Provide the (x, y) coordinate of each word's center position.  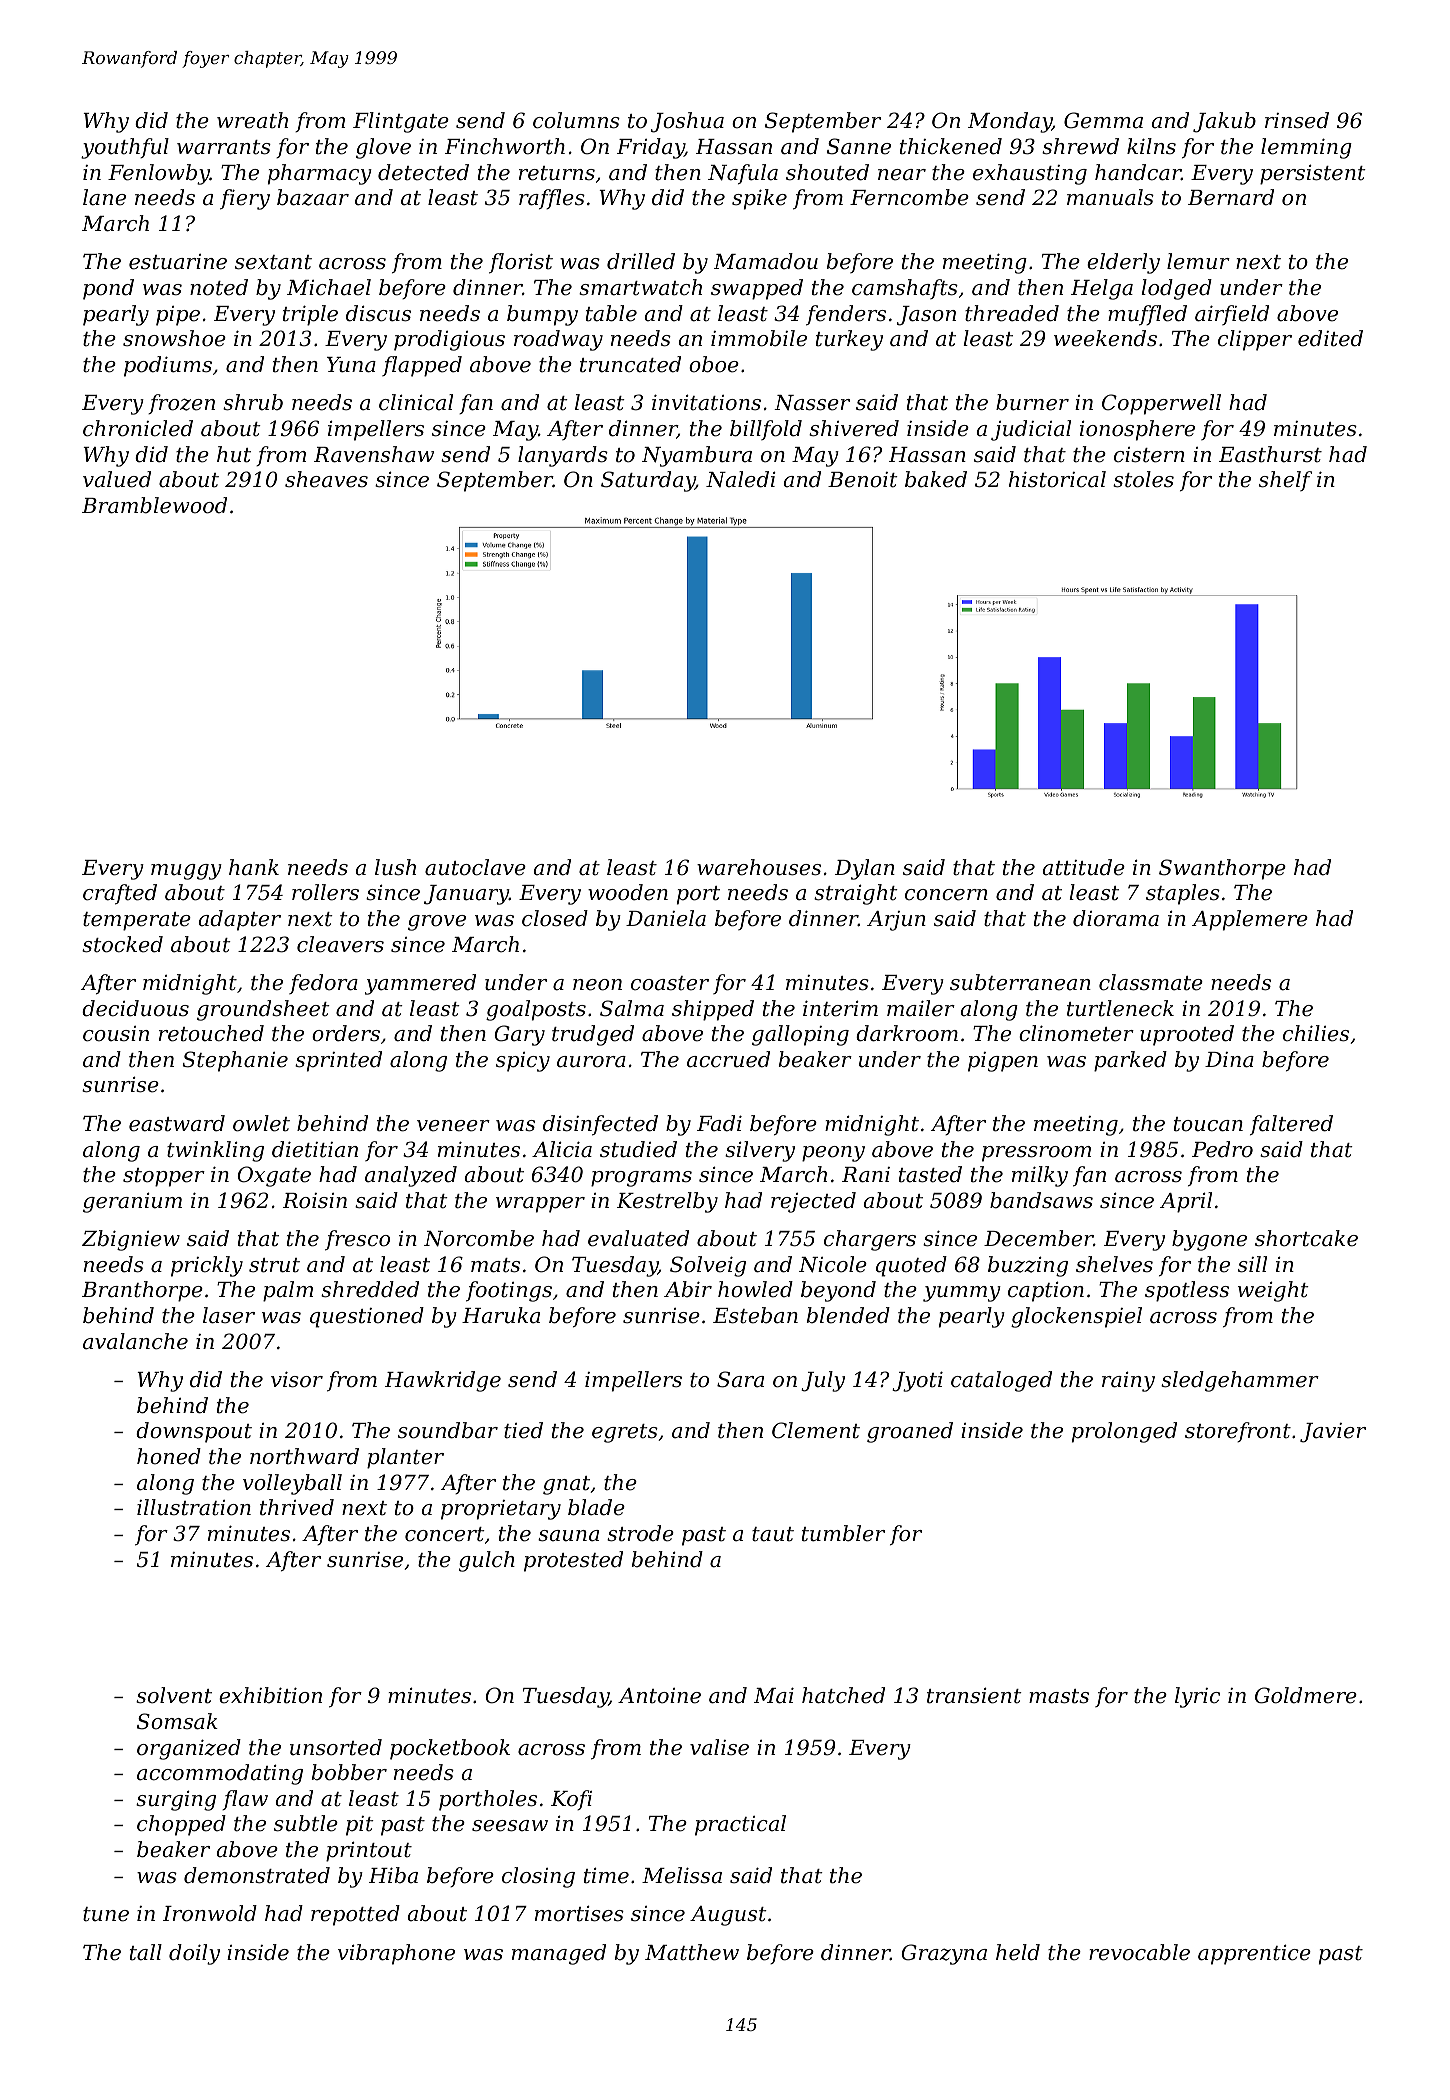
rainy (1128, 1381)
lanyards (563, 456)
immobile (759, 338)
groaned (910, 1432)
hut (234, 454)
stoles (1143, 479)
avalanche (135, 1341)
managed (559, 1954)
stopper (164, 1177)
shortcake (1306, 1238)
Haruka (501, 1315)
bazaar (313, 197)
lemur (1198, 261)
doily (194, 1954)
